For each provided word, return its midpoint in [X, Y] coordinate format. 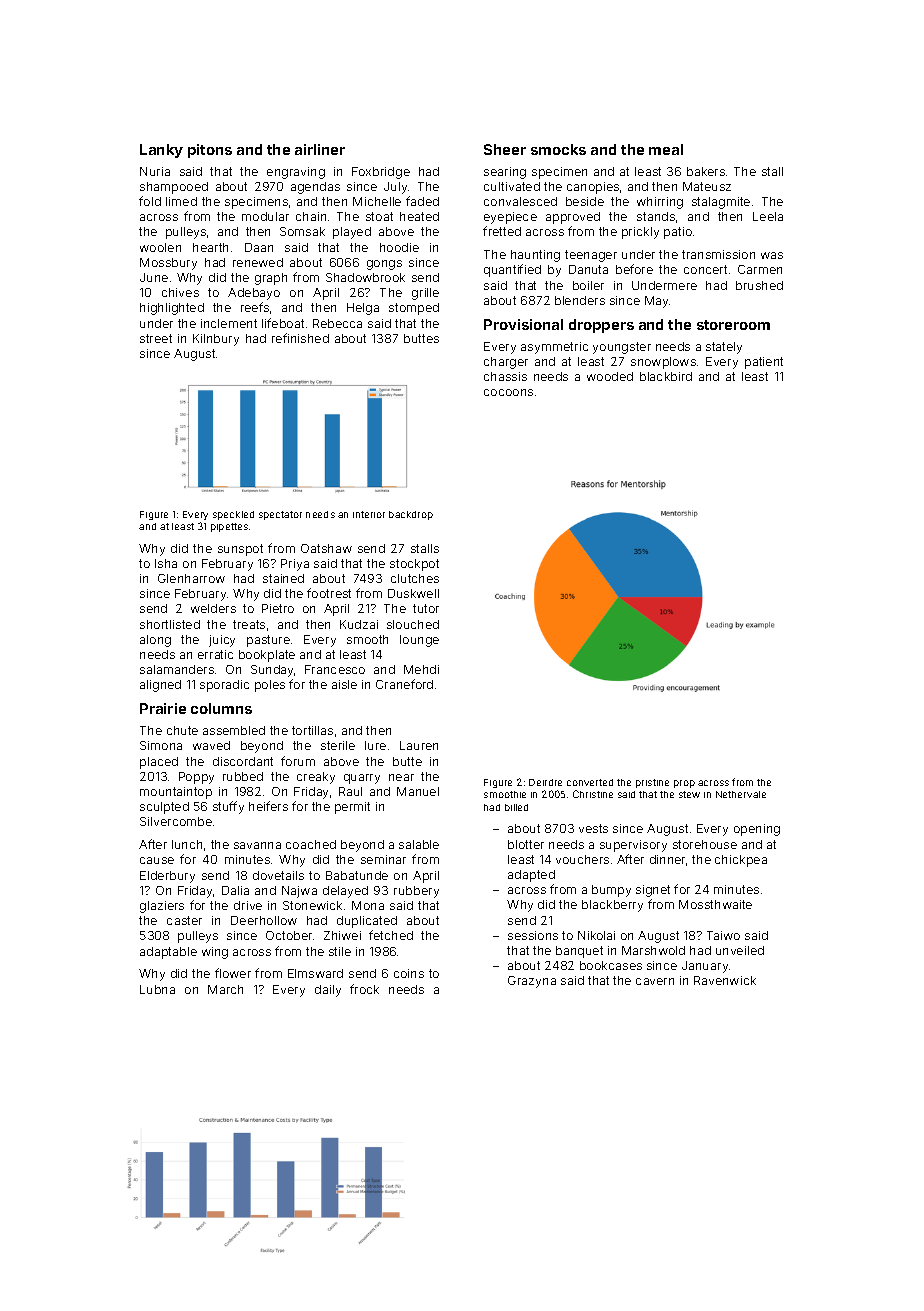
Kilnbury [216, 340]
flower [233, 973]
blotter [526, 844]
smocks [558, 149]
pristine [652, 783]
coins [409, 973]
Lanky [161, 151]
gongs [384, 265]
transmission [718, 254]
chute [182, 730]
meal [666, 149]
